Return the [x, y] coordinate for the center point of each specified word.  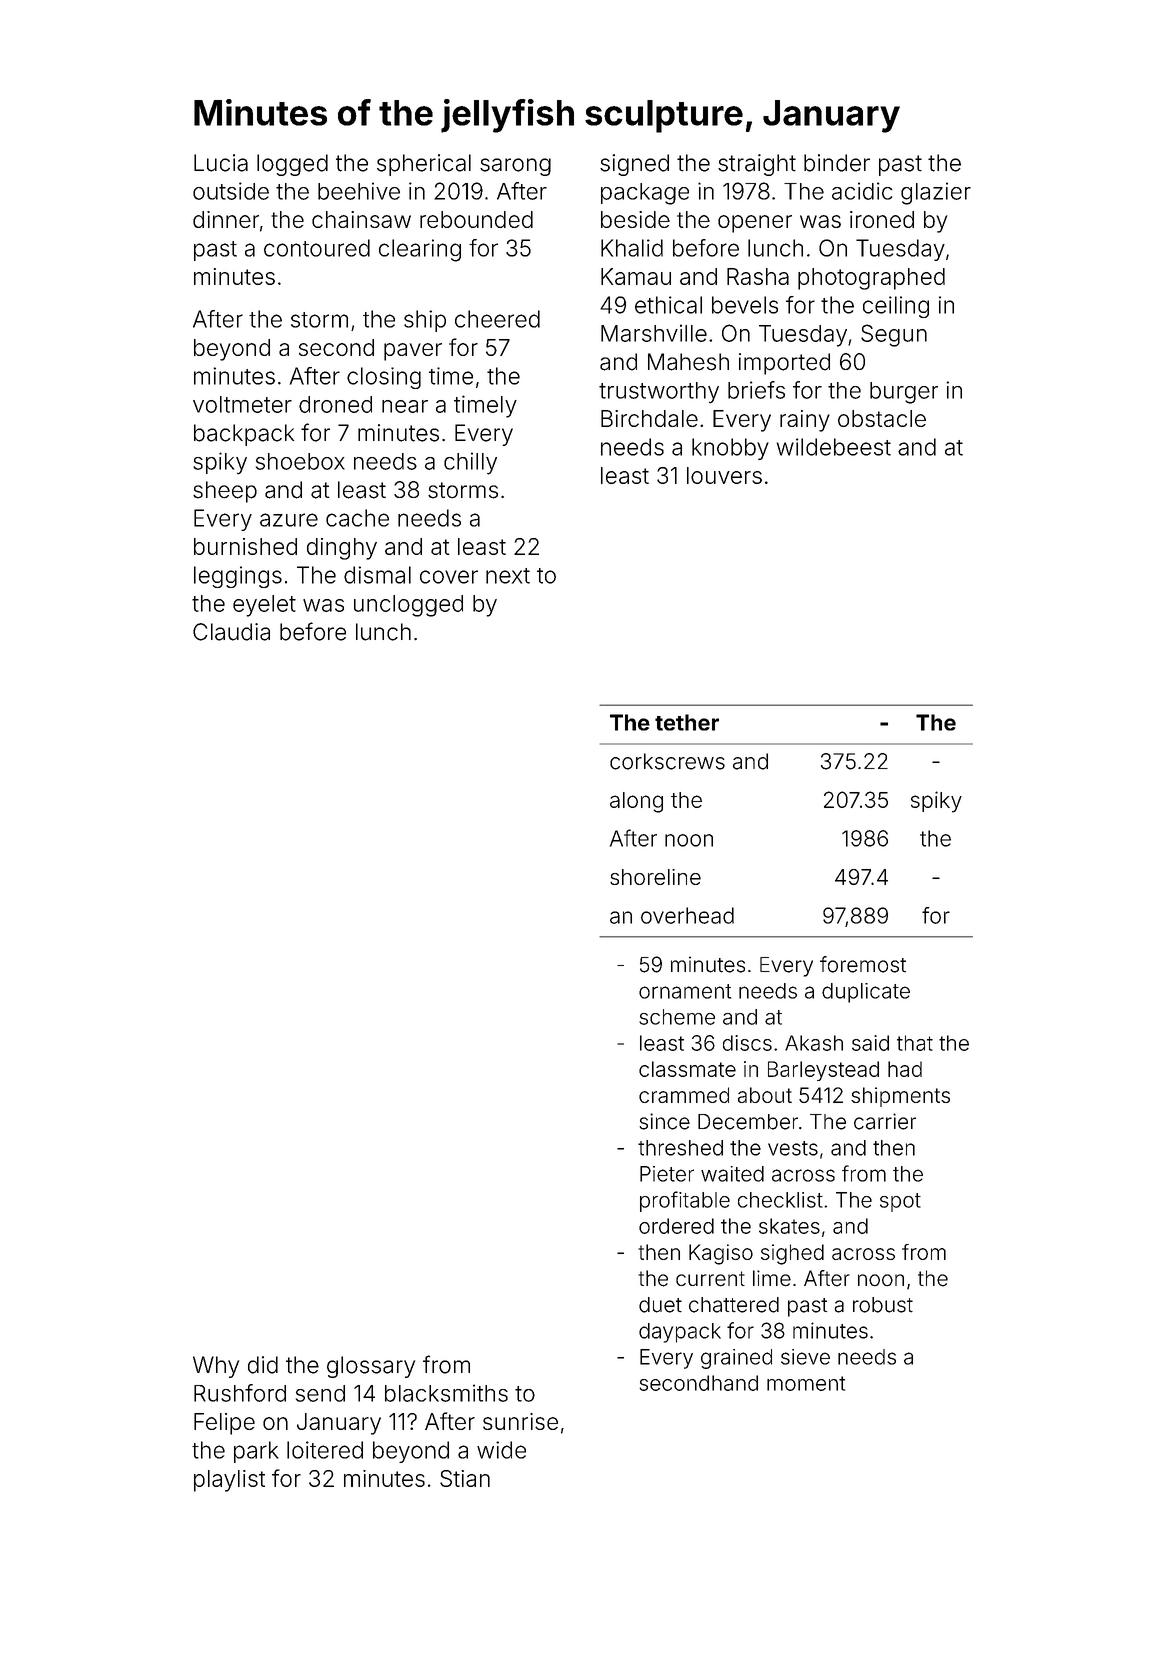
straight [757, 165]
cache [357, 518]
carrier [885, 1121]
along [636, 802]
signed [634, 165]
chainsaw [361, 219]
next [508, 576]
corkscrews [667, 761]
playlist [229, 1481]
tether [687, 722]
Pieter [667, 1174]
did [263, 1365]
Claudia [231, 632]
